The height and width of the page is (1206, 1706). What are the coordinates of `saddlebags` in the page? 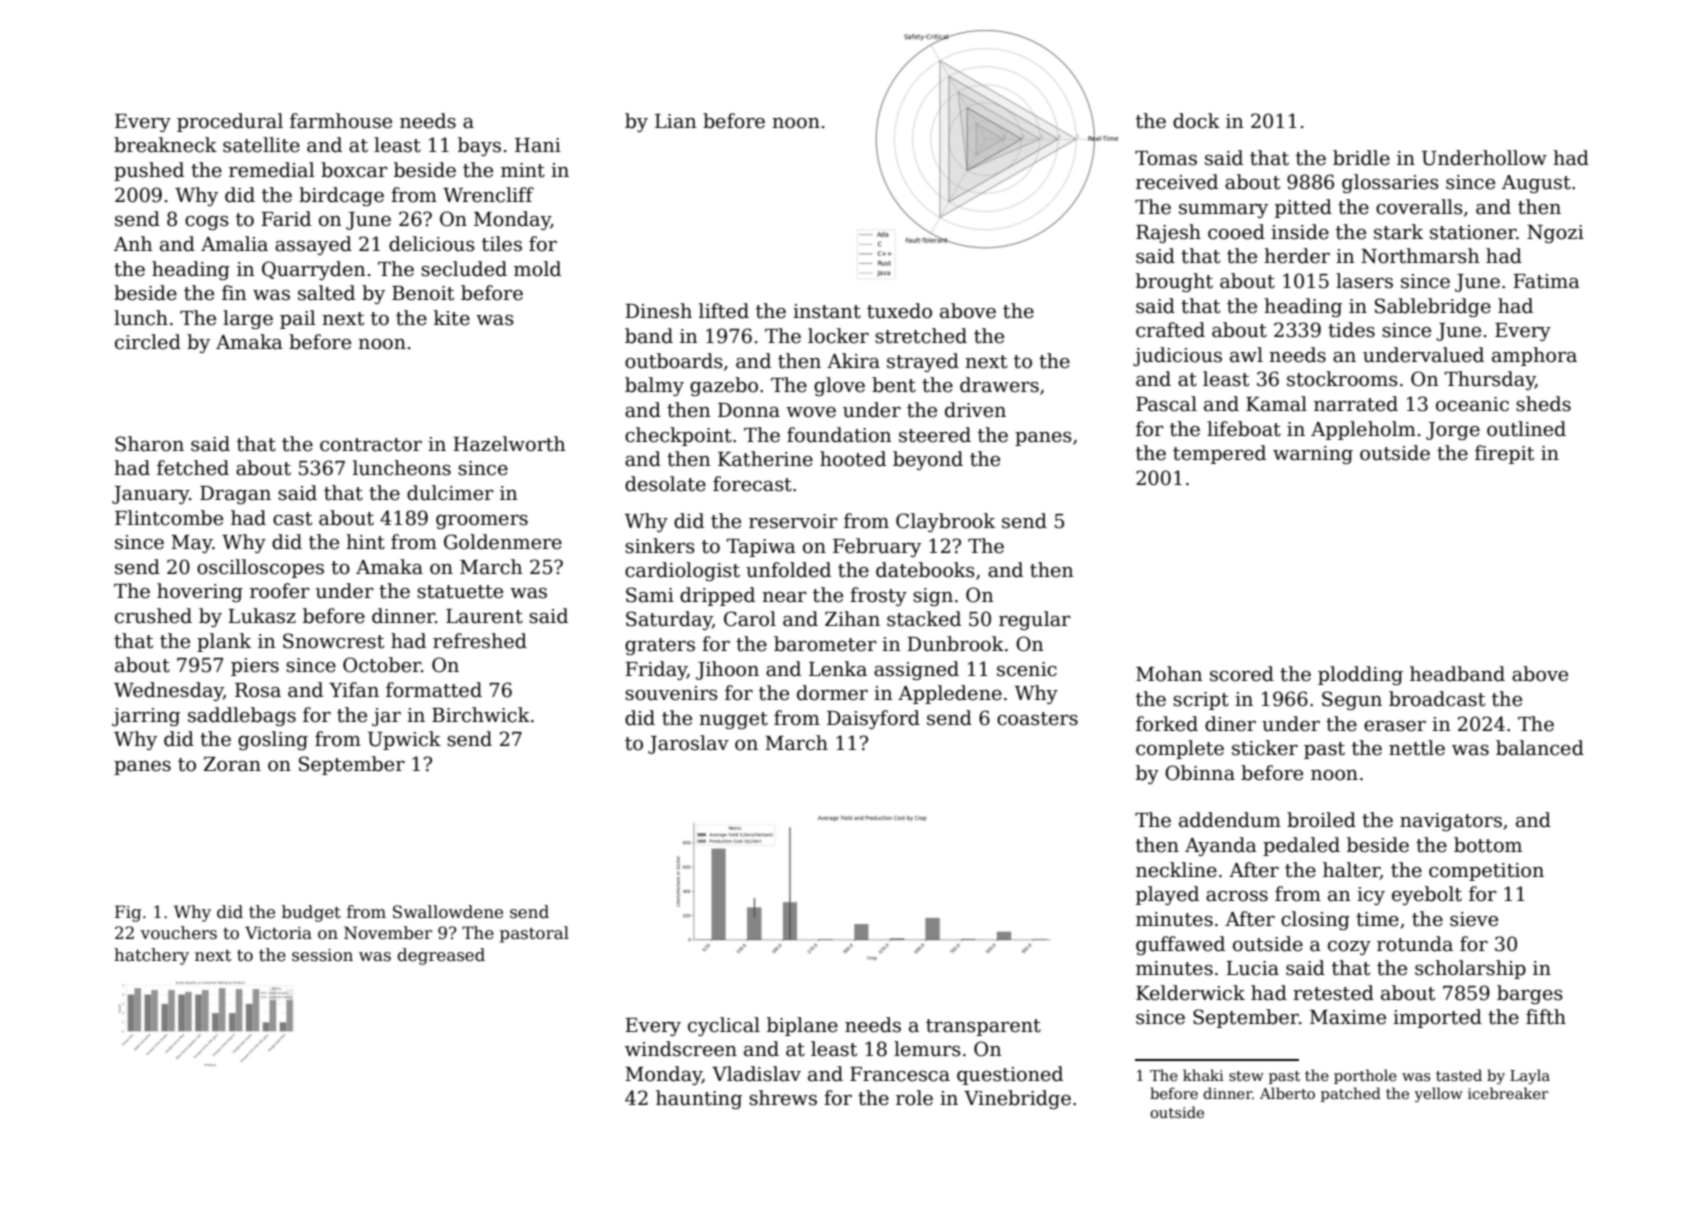 It's located at (242, 716).
